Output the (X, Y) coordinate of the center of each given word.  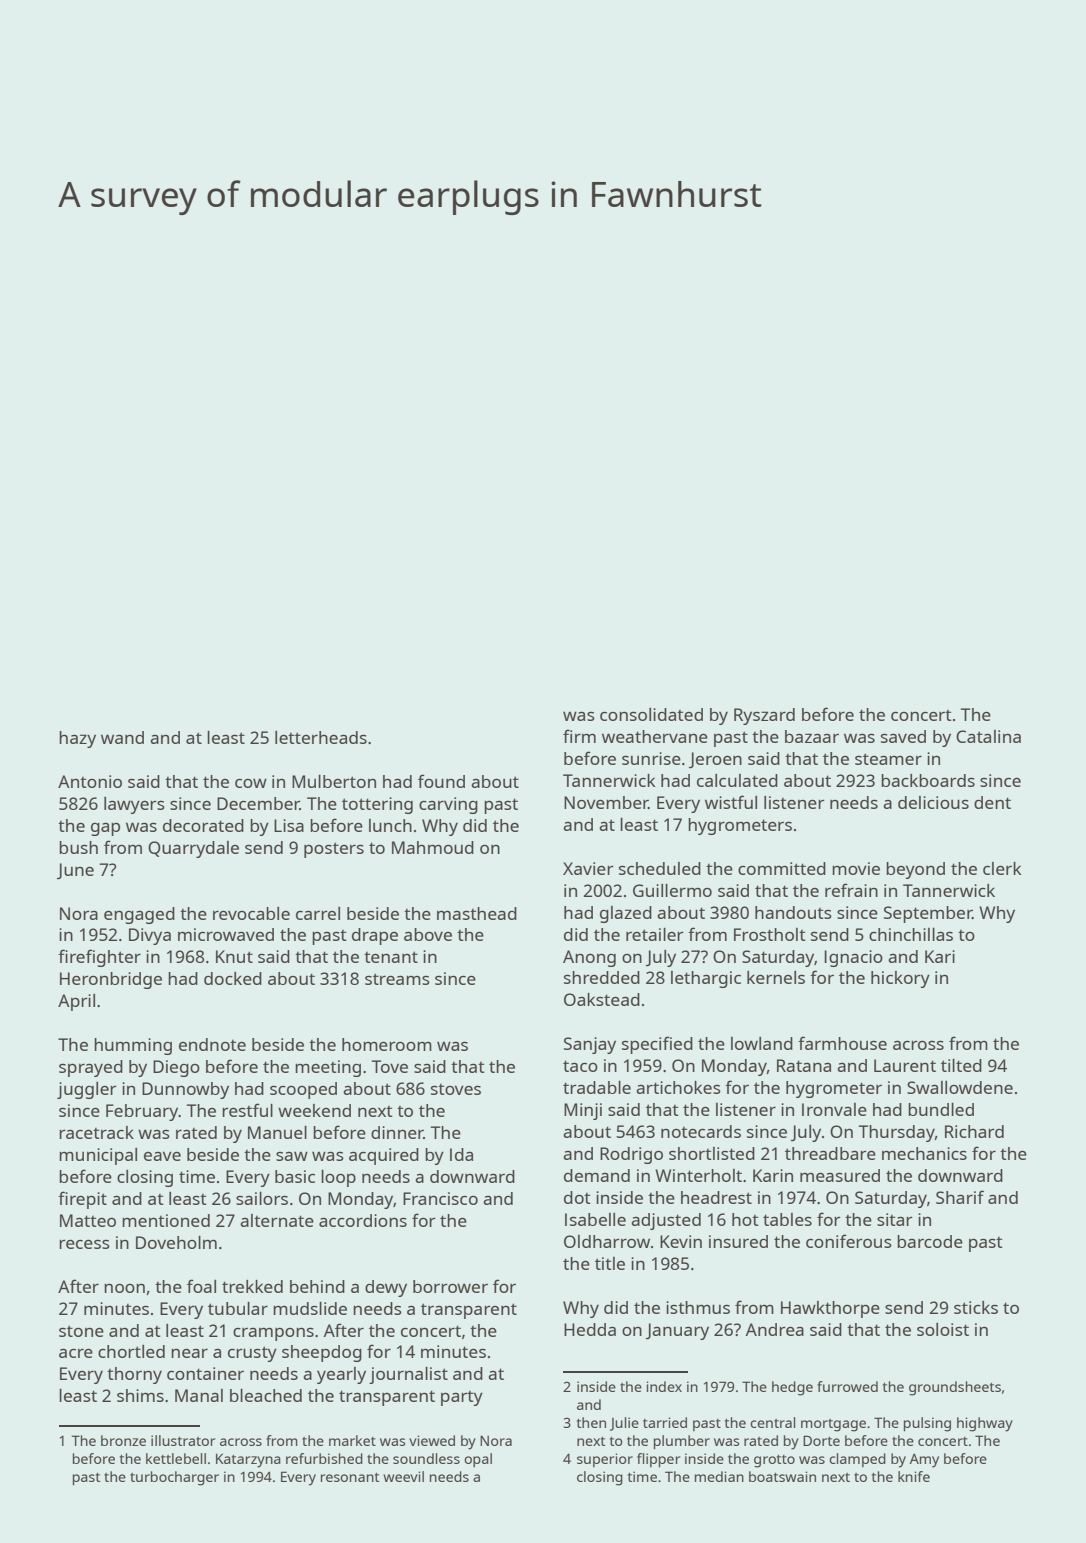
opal (478, 1460)
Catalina (988, 736)
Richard (974, 1131)
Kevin (681, 1241)
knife (914, 1476)
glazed (626, 914)
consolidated (651, 714)
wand (122, 737)
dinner (397, 1132)
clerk (1002, 868)
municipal (98, 1156)
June (75, 871)
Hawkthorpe (830, 1309)
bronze (123, 1440)
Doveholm (176, 1242)
